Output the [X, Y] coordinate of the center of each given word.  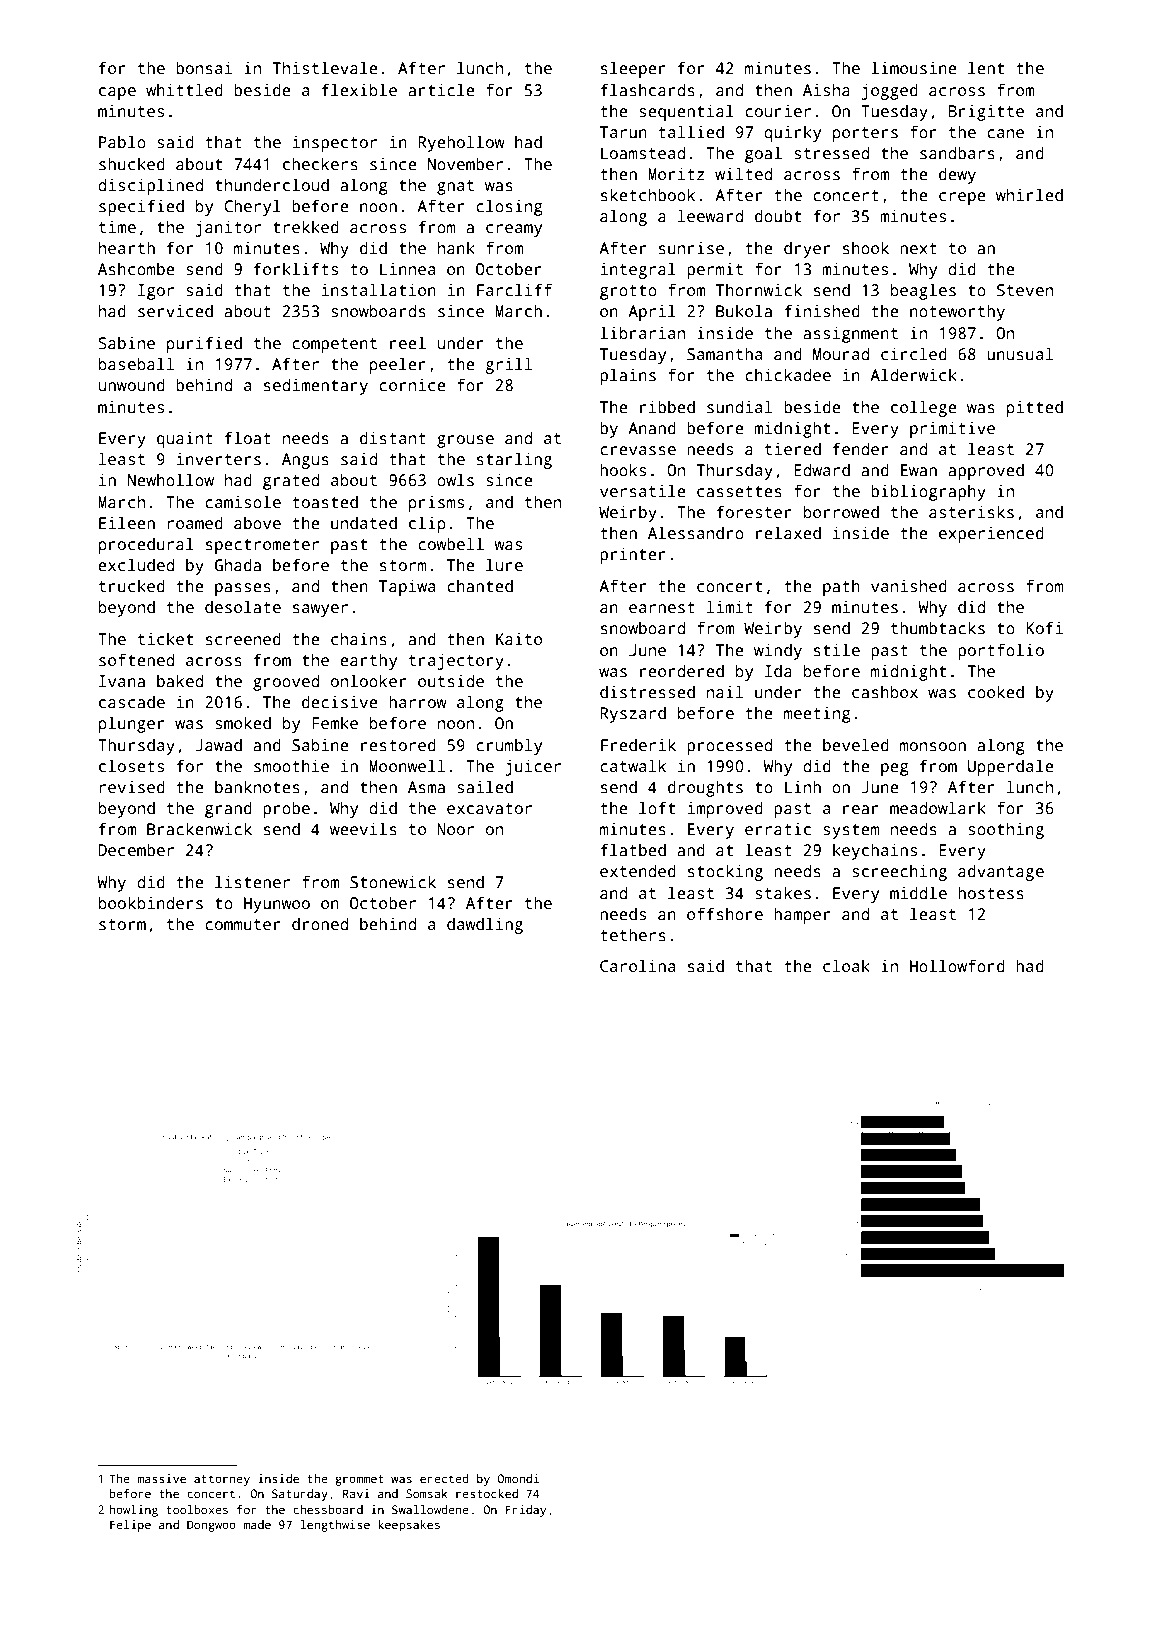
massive [162, 1478]
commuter [242, 924]
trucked [132, 586]
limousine [914, 68]
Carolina [637, 966]
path [841, 587]
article [441, 90]
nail [725, 692]
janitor [228, 228]
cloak [846, 966]
